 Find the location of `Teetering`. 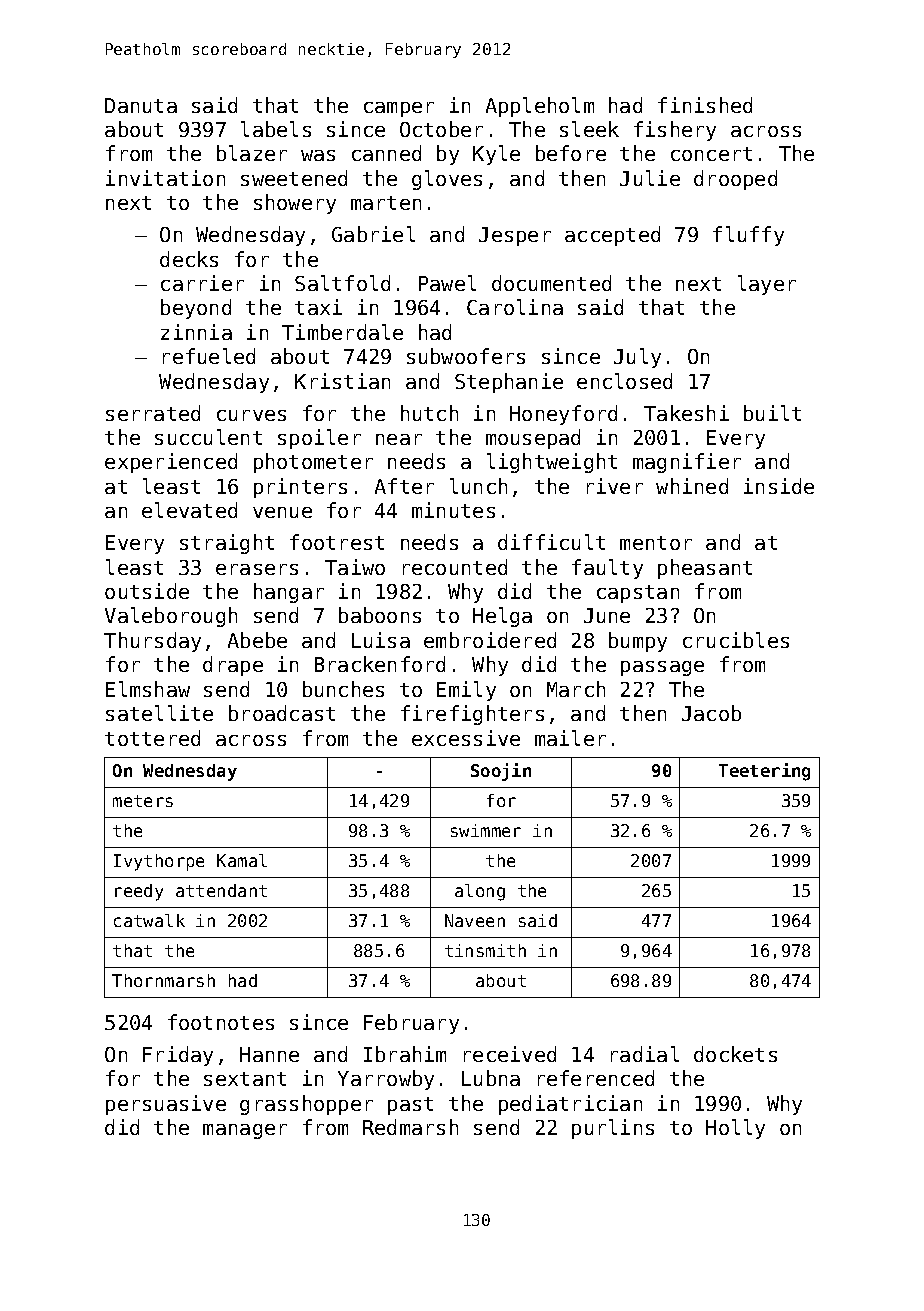

Teetering is located at coordinates (764, 772).
